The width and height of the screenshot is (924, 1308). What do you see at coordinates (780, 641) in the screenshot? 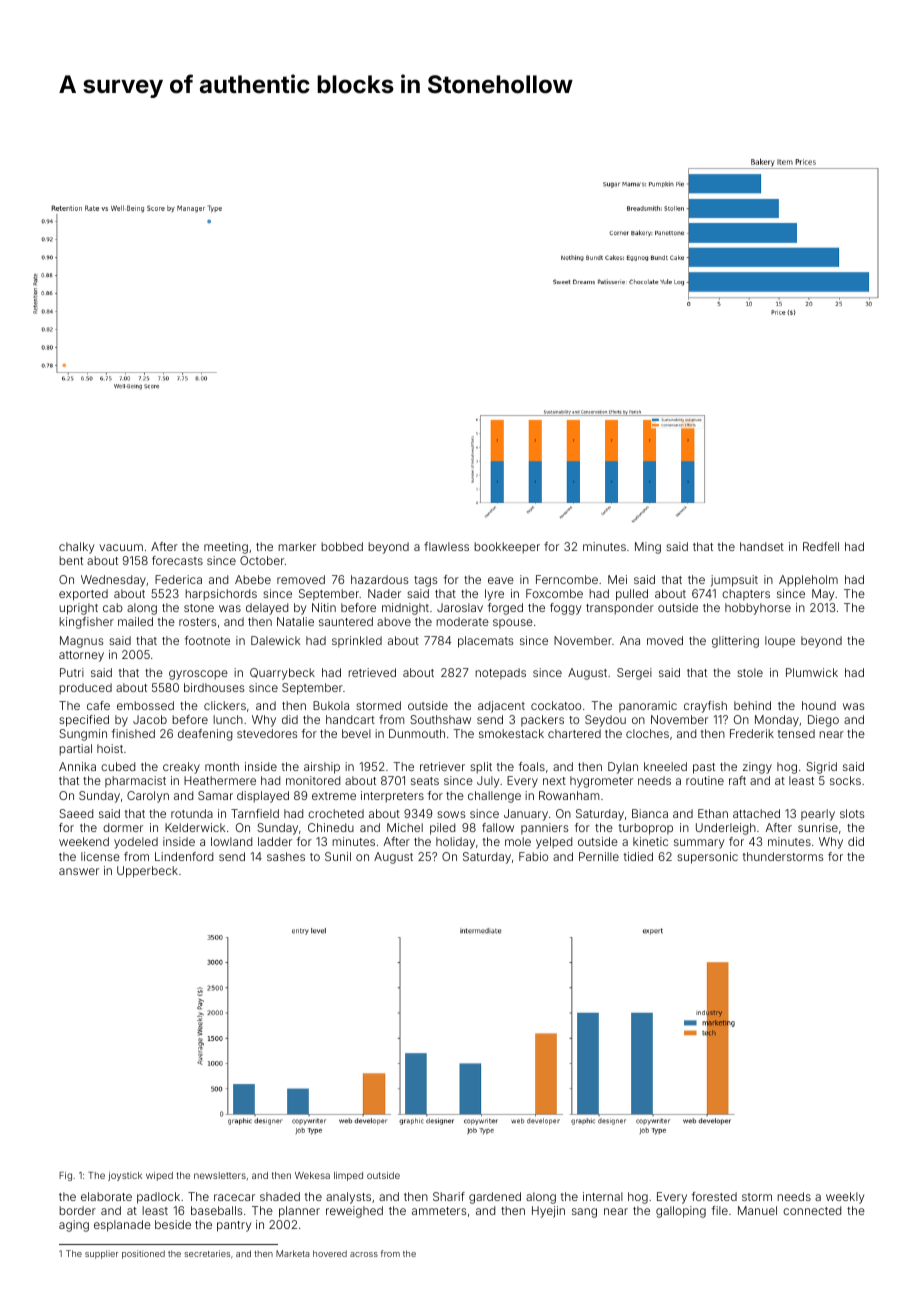
I see `loupe` at bounding box center [780, 641].
